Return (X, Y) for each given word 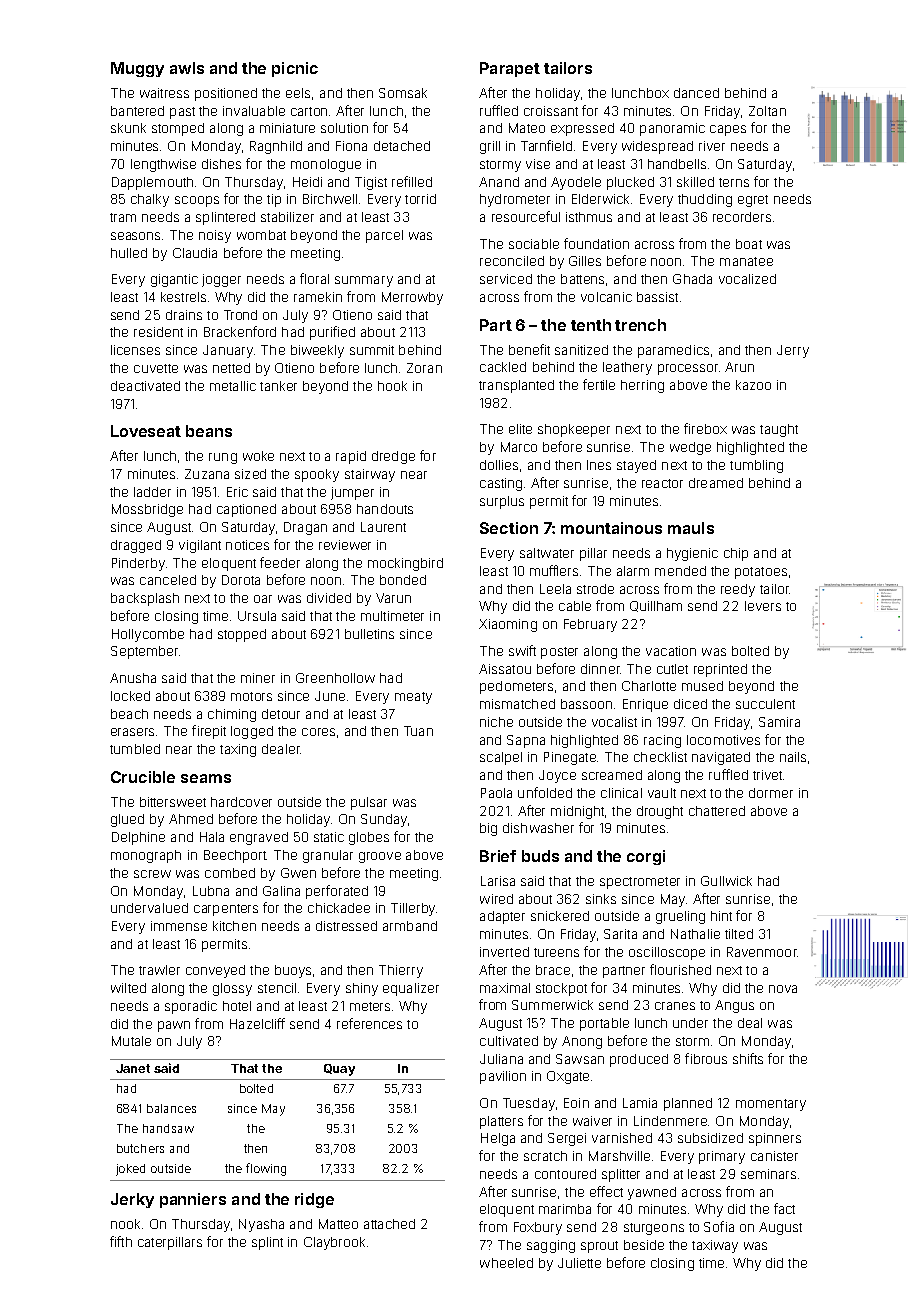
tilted (739, 934)
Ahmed (191, 819)
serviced (506, 279)
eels (298, 93)
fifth (121, 1241)
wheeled (506, 1263)
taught (779, 430)
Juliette (579, 1263)
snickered (560, 916)
